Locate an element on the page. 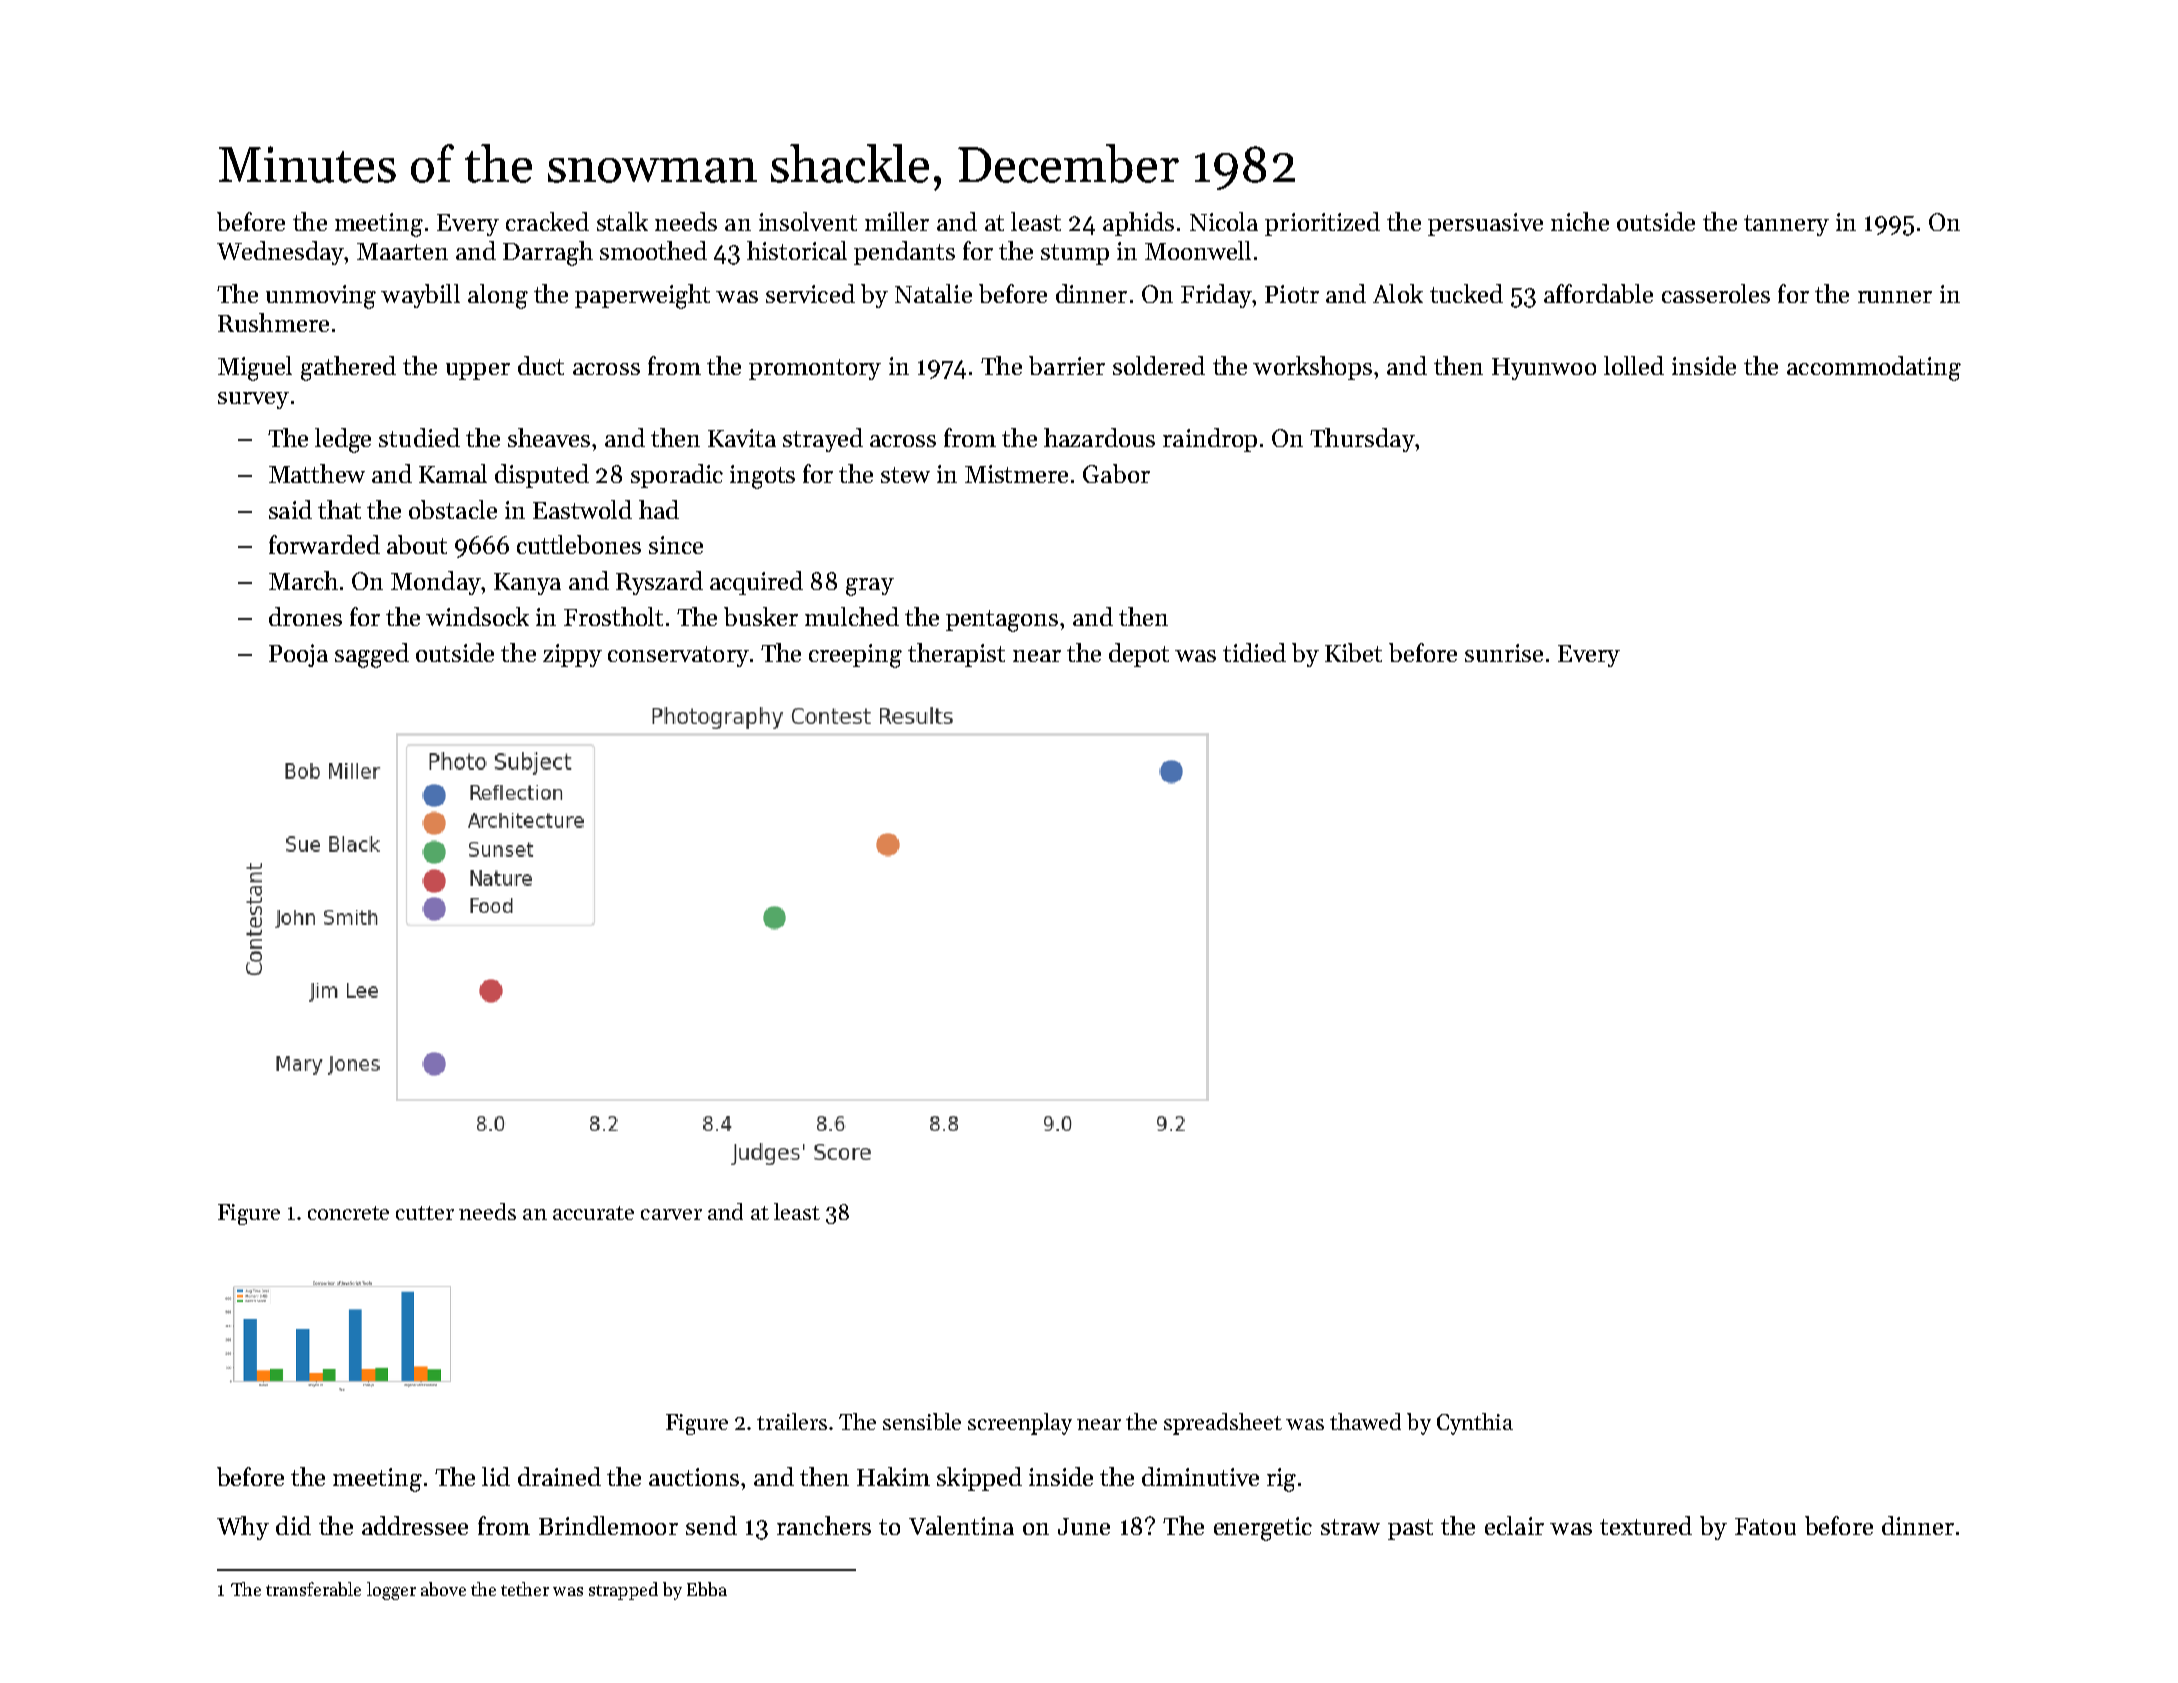  sagged is located at coordinates (372, 655).
